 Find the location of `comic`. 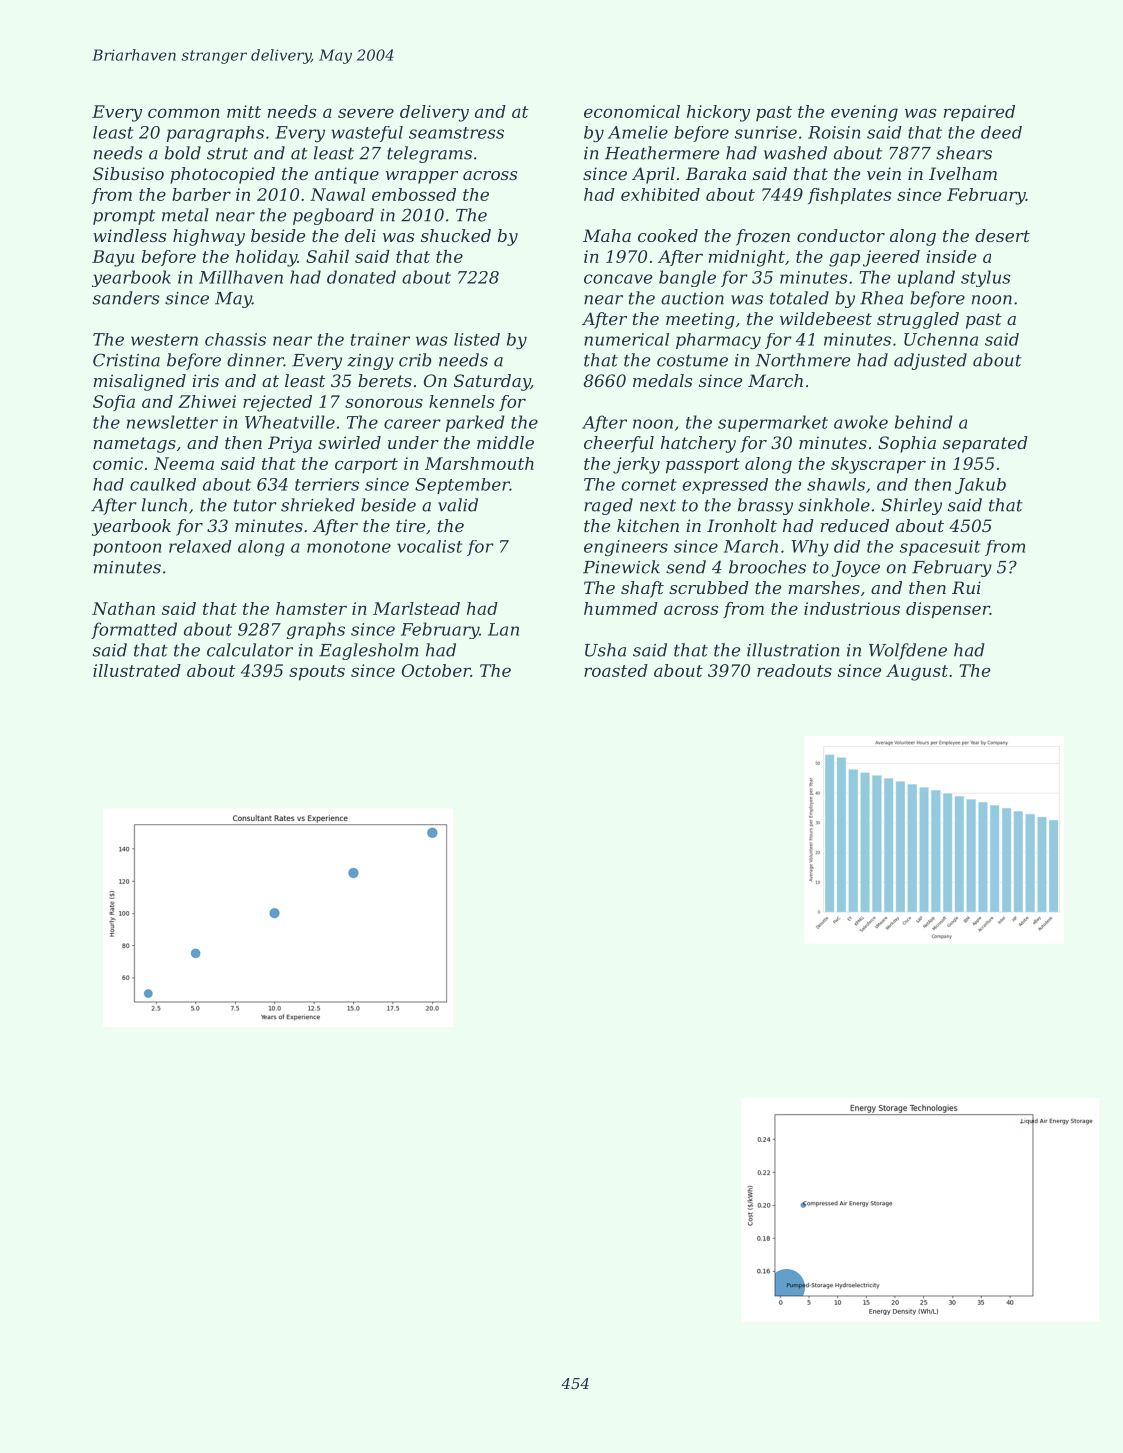

comic is located at coordinates (118, 463).
